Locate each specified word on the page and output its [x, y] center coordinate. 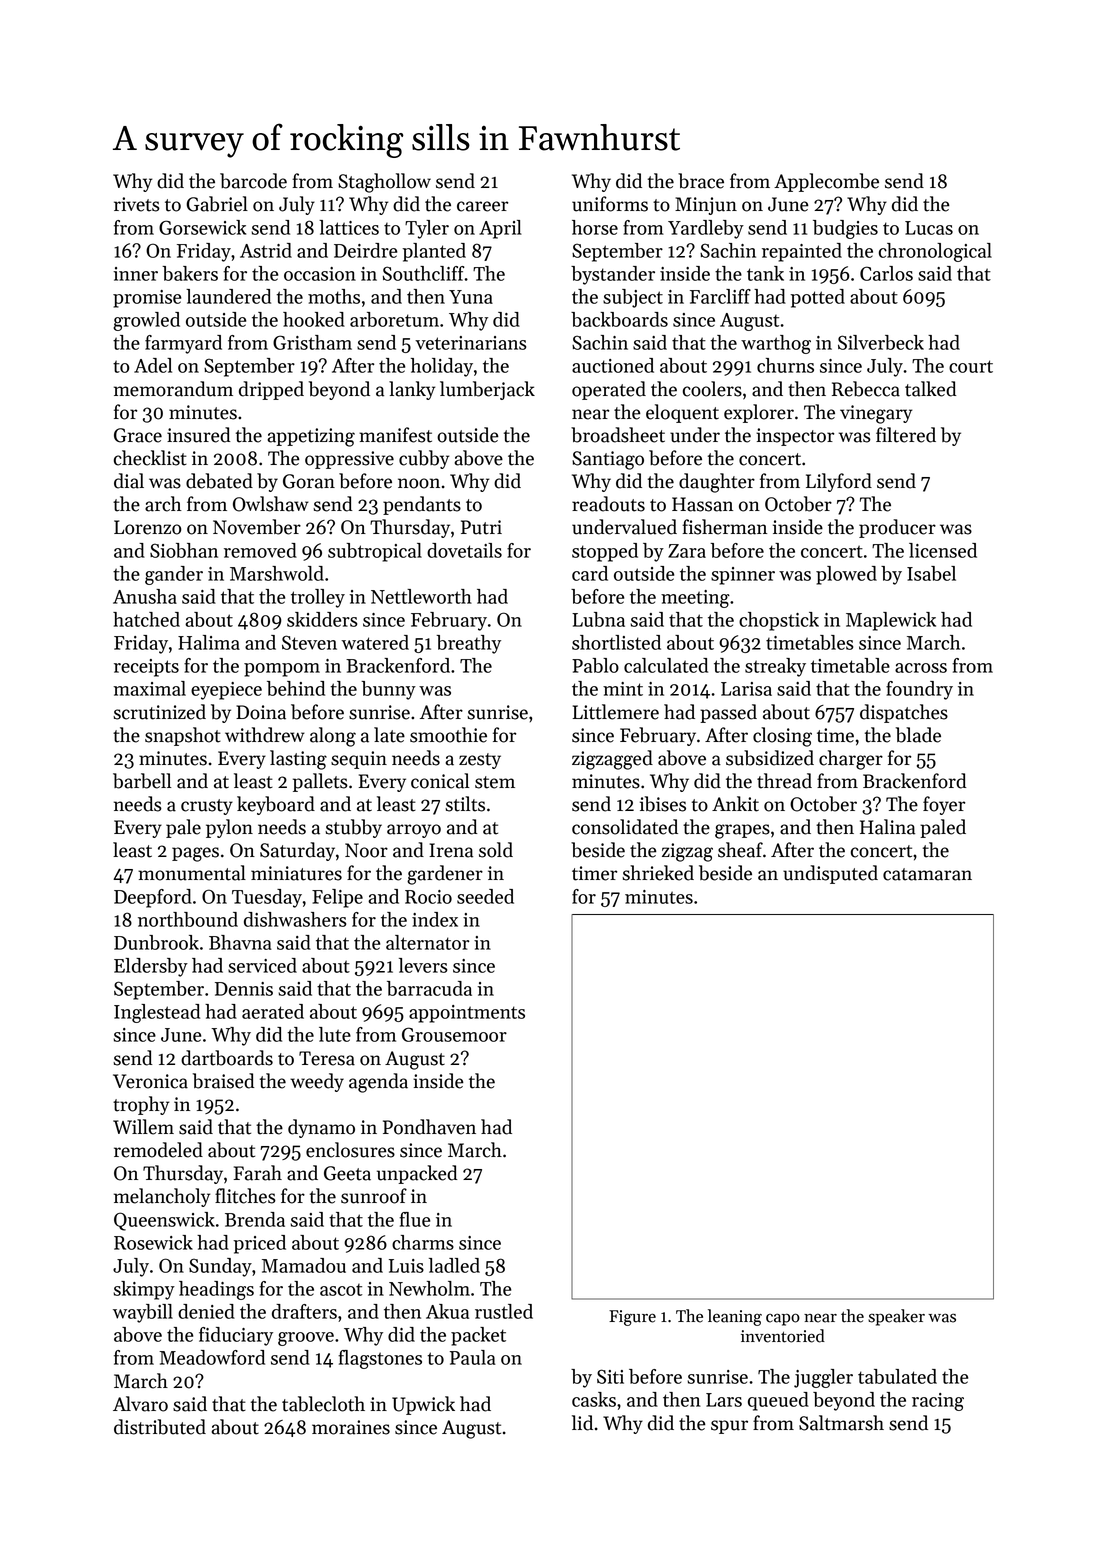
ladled [454, 1265]
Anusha [145, 596]
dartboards [227, 1058]
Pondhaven [429, 1127]
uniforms [610, 204]
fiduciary [236, 1336]
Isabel [931, 573]
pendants [422, 505]
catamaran [927, 874]
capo [783, 1319]
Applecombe [826, 182]
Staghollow [384, 183]
